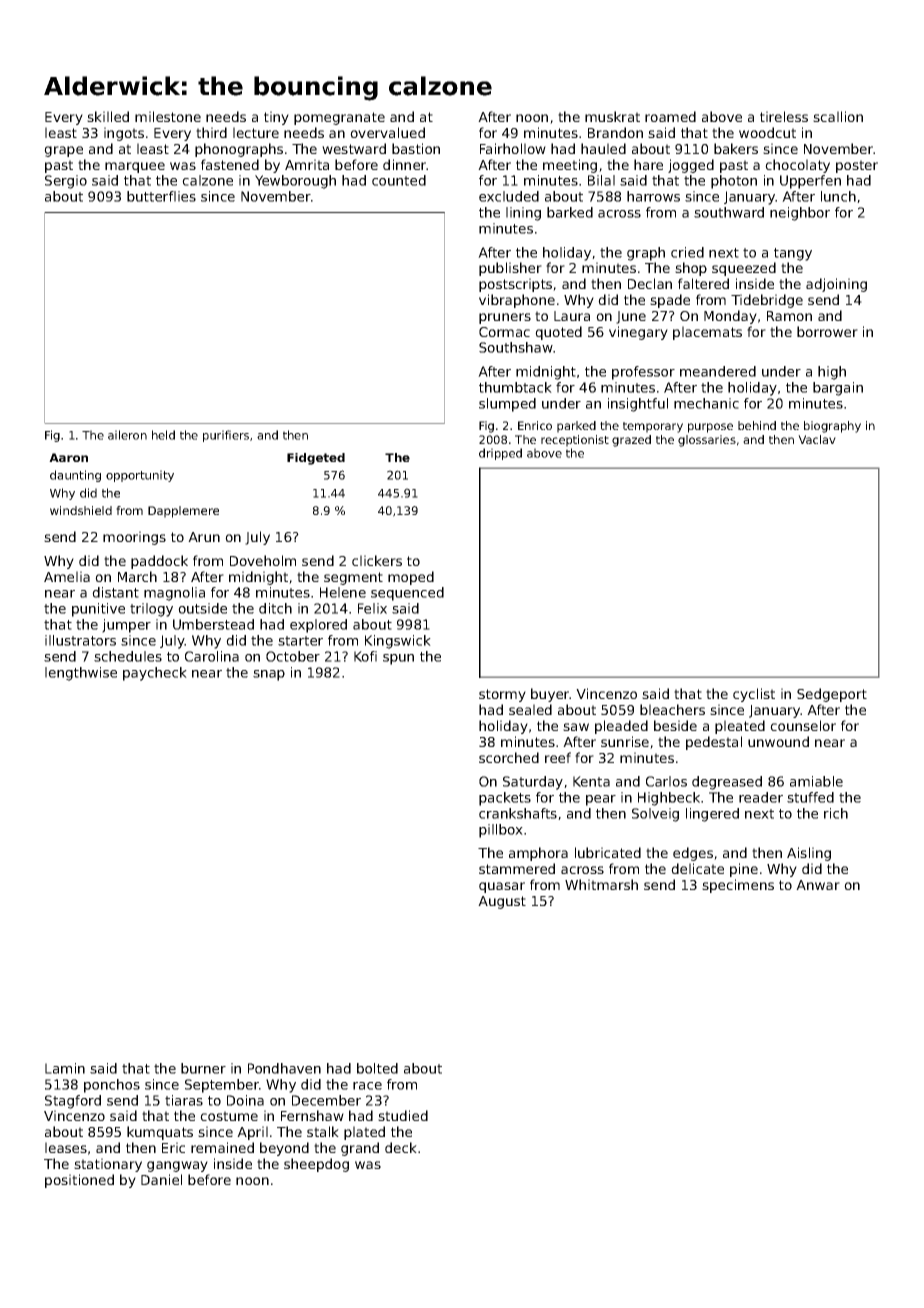 This page has width=924, height=1308. Describe the element at coordinates (502, 887) in the page. I see `quasar` at that location.
